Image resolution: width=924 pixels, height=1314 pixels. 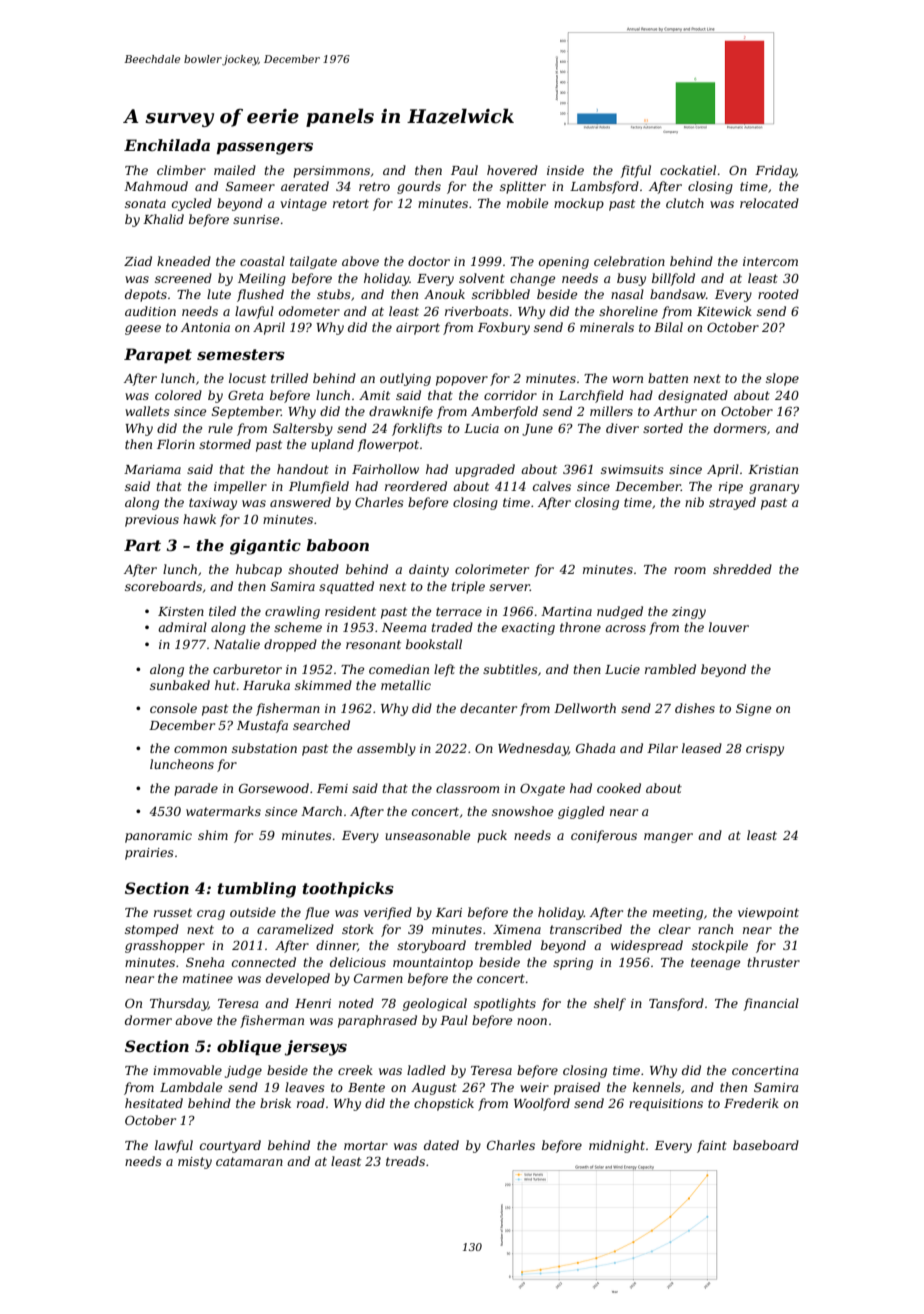 What do you see at coordinates (635, 171) in the image?
I see `fitful` at bounding box center [635, 171].
